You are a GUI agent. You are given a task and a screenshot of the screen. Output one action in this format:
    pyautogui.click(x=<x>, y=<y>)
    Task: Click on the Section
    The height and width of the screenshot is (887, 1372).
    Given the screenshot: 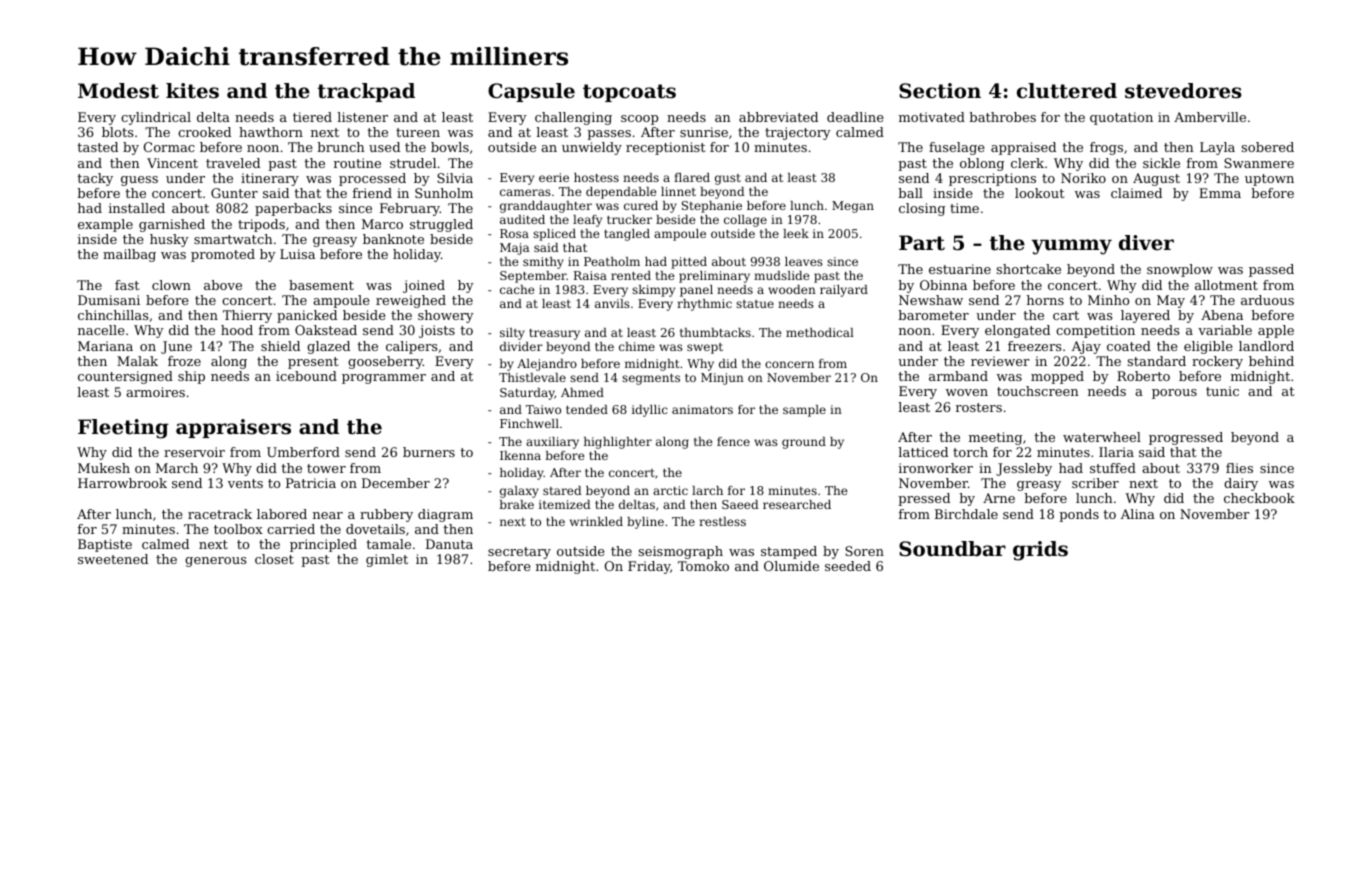 What is the action you would take?
    pyautogui.click(x=940, y=91)
